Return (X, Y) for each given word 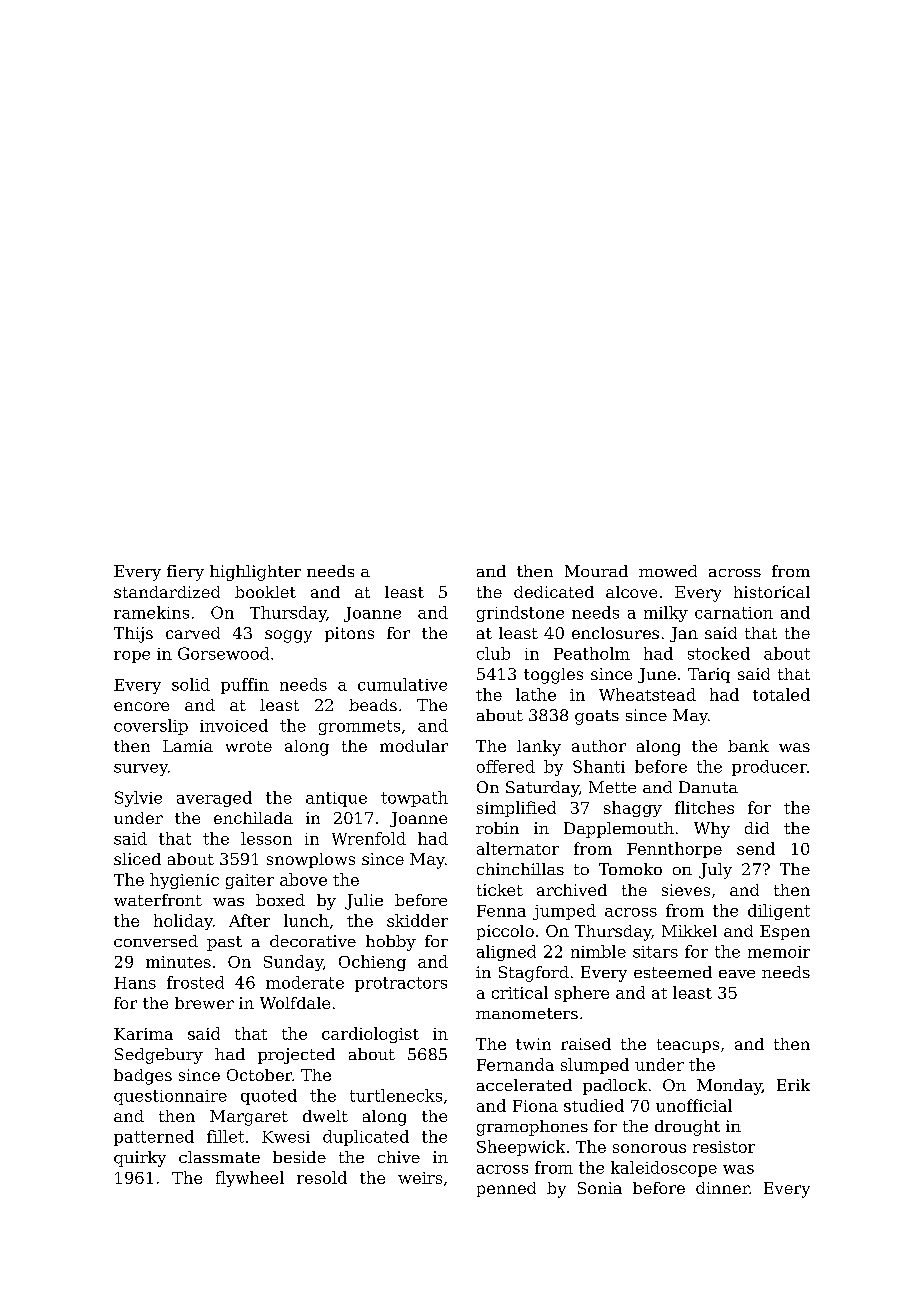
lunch (306, 920)
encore (141, 706)
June (657, 675)
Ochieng (372, 963)
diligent (779, 912)
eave (737, 974)
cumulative (402, 684)
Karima (143, 1034)
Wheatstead (647, 694)
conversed (156, 941)
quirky (140, 1159)
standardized (167, 592)
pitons (349, 634)
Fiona (535, 1106)
